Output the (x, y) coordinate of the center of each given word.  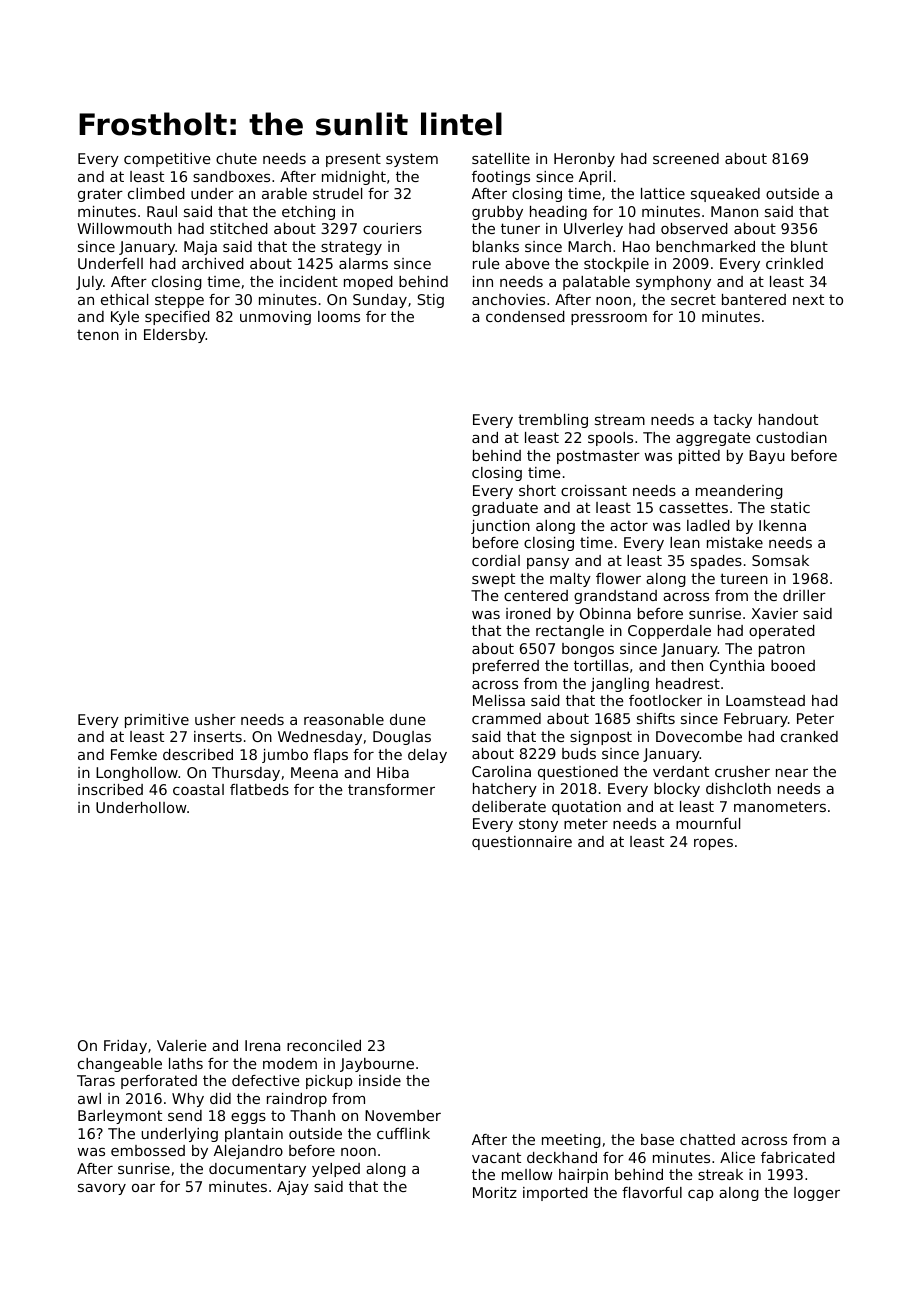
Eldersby (175, 336)
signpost (601, 738)
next (808, 299)
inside (380, 1080)
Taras (96, 1080)
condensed (525, 316)
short (537, 490)
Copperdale (669, 632)
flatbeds (259, 789)
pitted (699, 457)
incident (309, 281)
